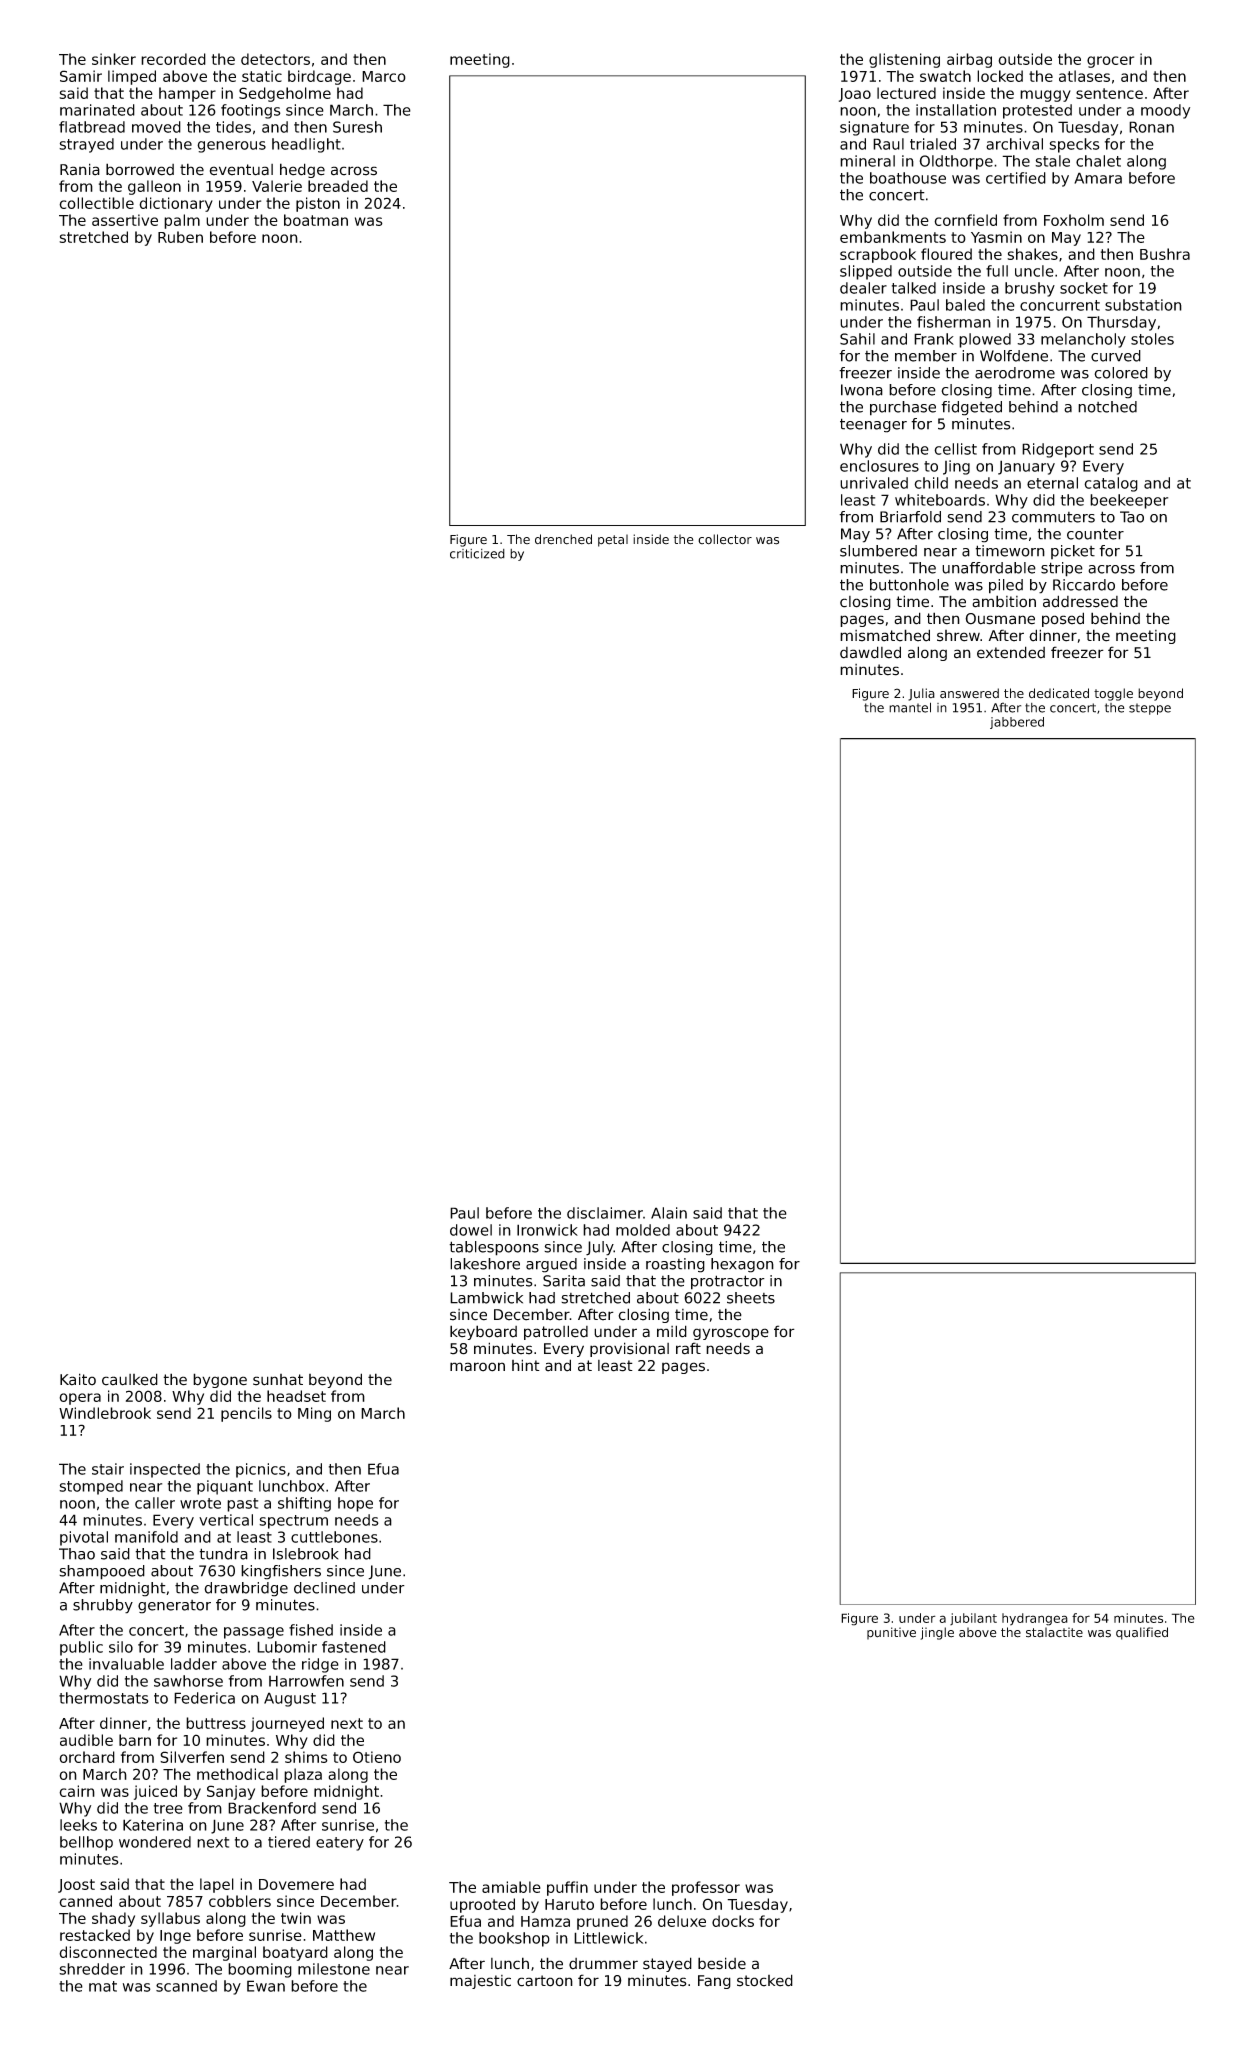 This screenshot has width=1255, height=2067. Describe the element at coordinates (742, 1265) in the screenshot. I see `hexagon` at that location.
